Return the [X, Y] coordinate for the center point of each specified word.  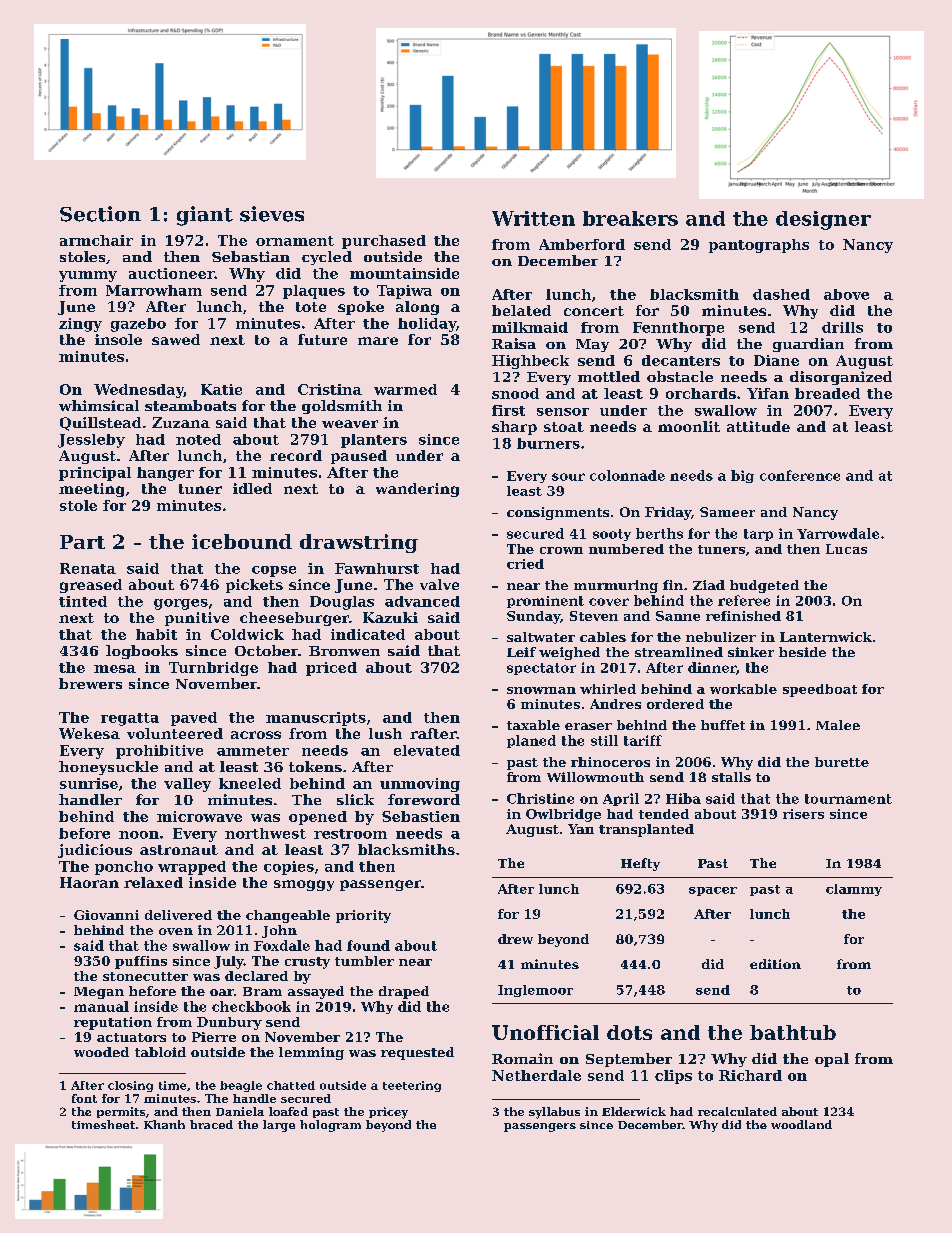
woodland [801, 1124]
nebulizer [721, 637]
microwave [199, 816]
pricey [388, 1113]
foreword [424, 799]
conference [800, 475]
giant [205, 216]
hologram [330, 1126]
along [417, 308]
